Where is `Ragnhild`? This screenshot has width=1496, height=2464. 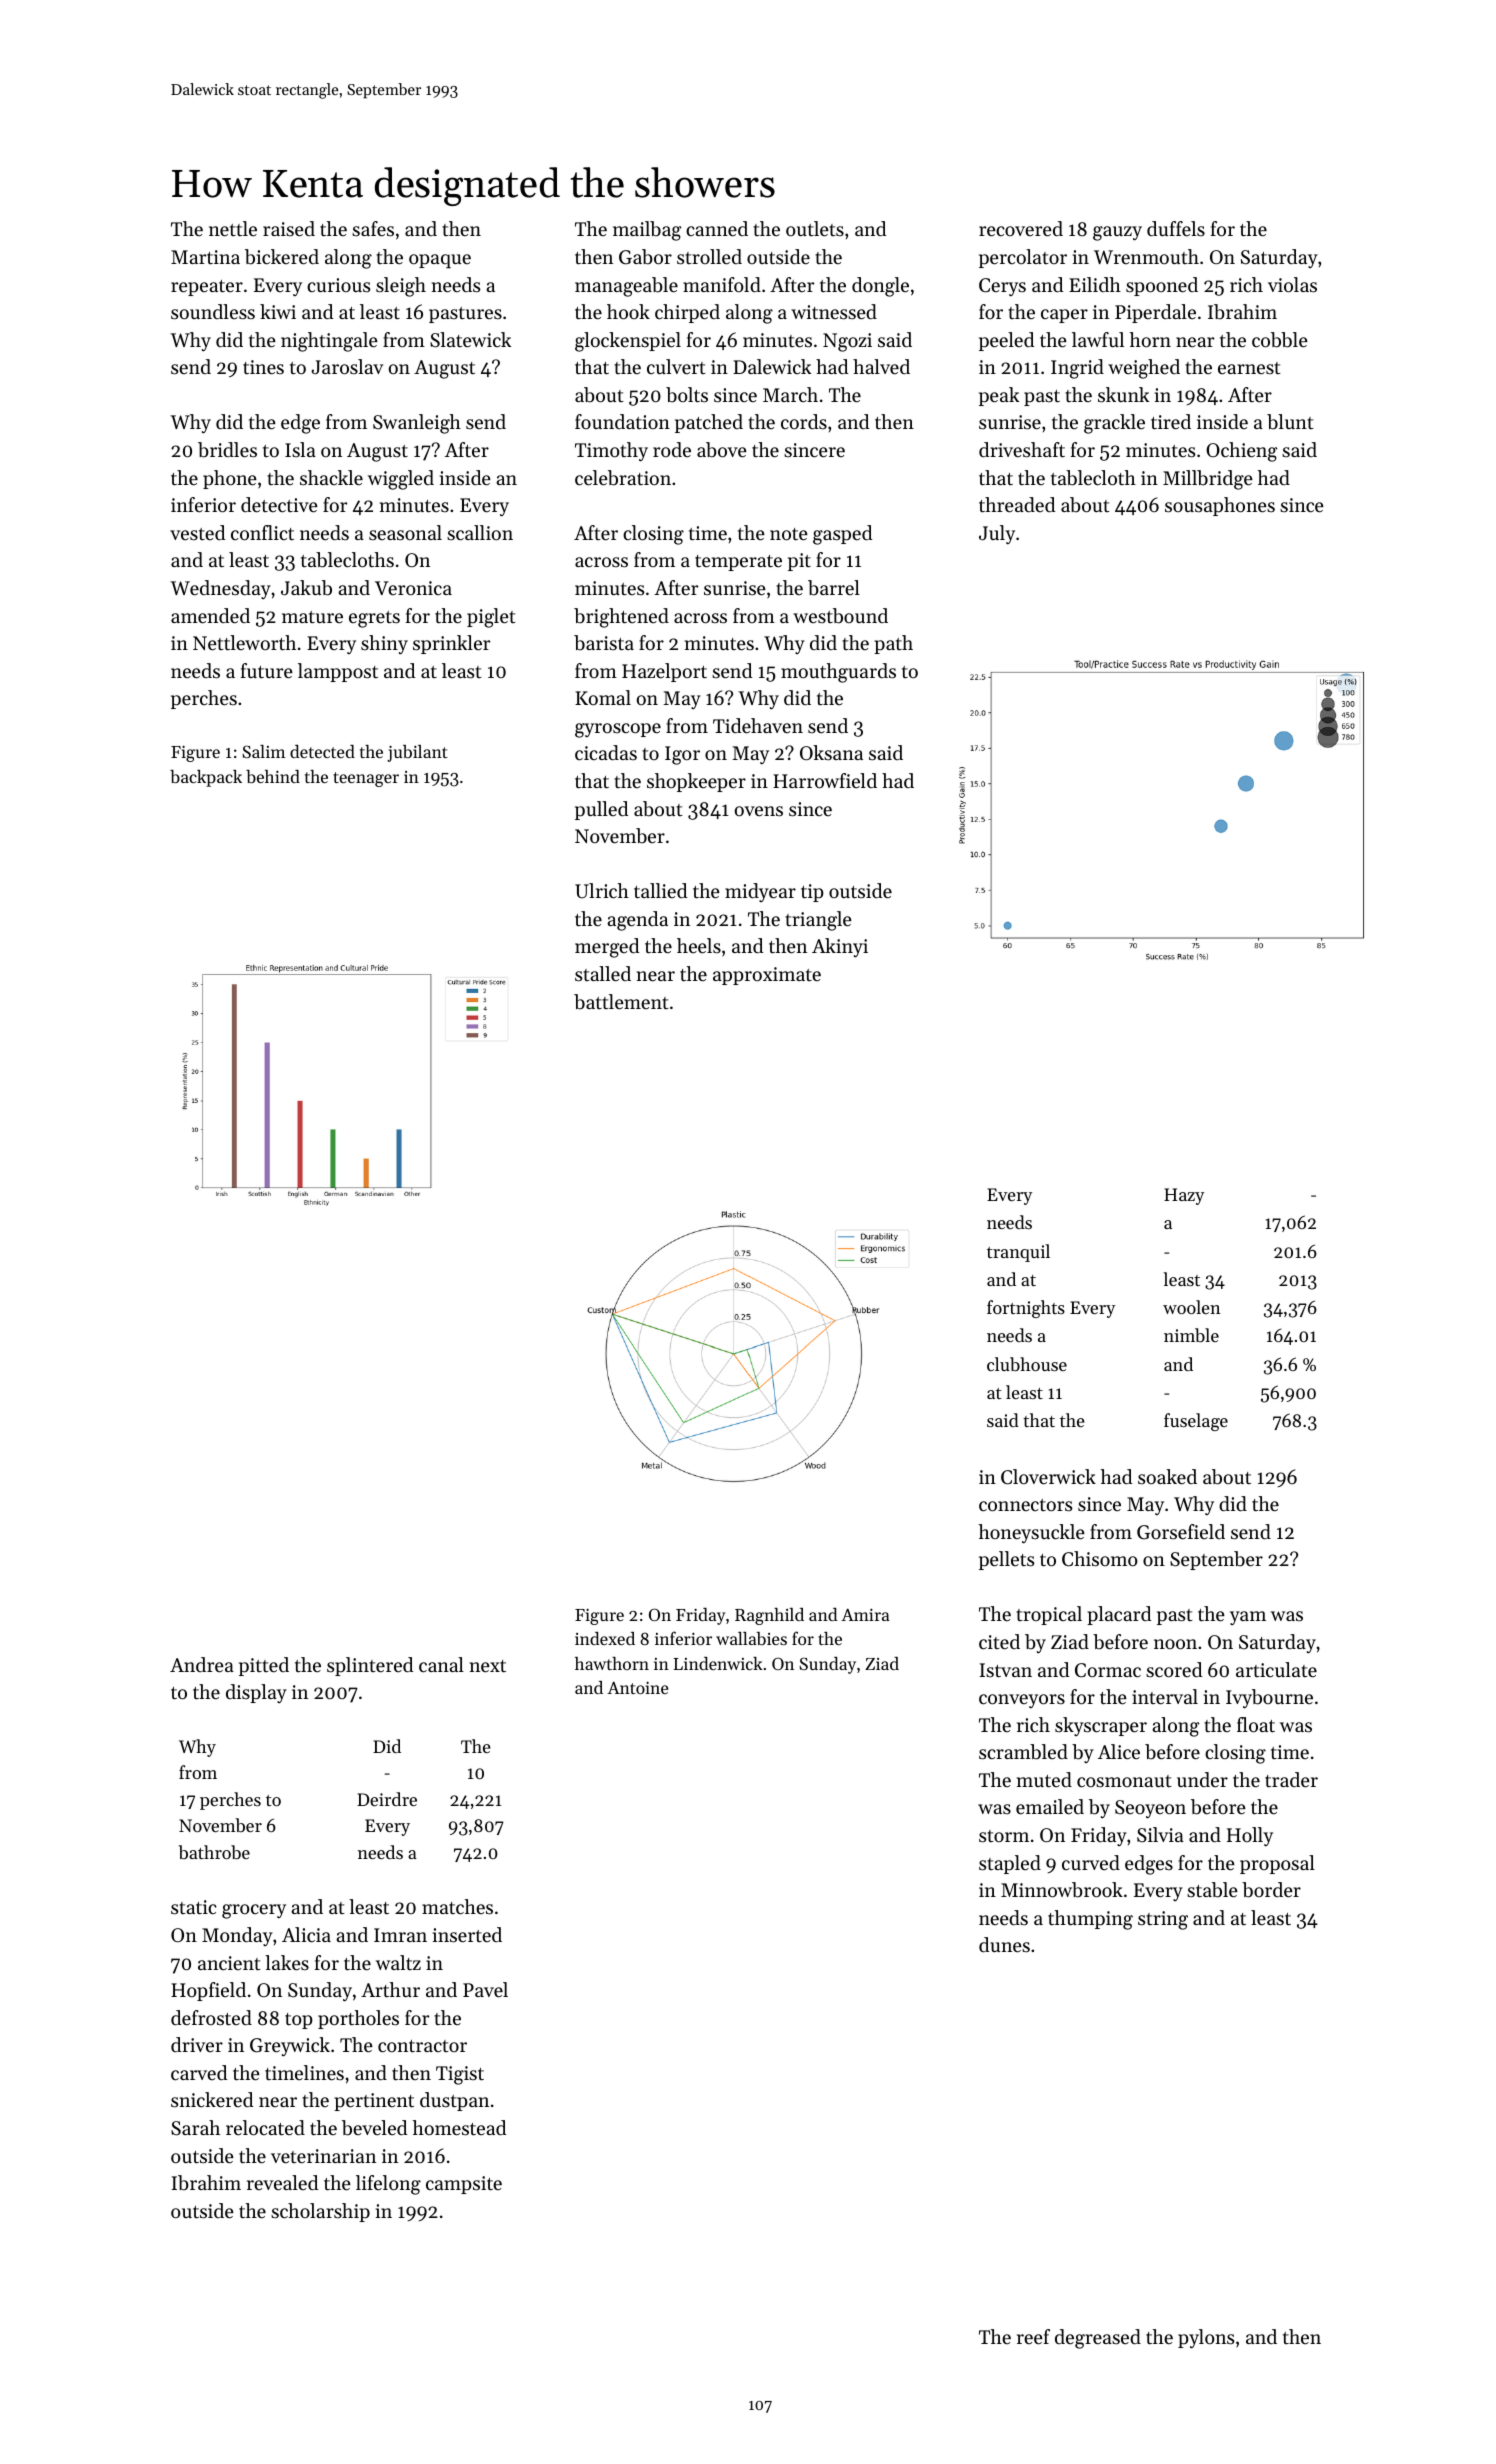
Ragnhild is located at coordinates (769, 1616).
